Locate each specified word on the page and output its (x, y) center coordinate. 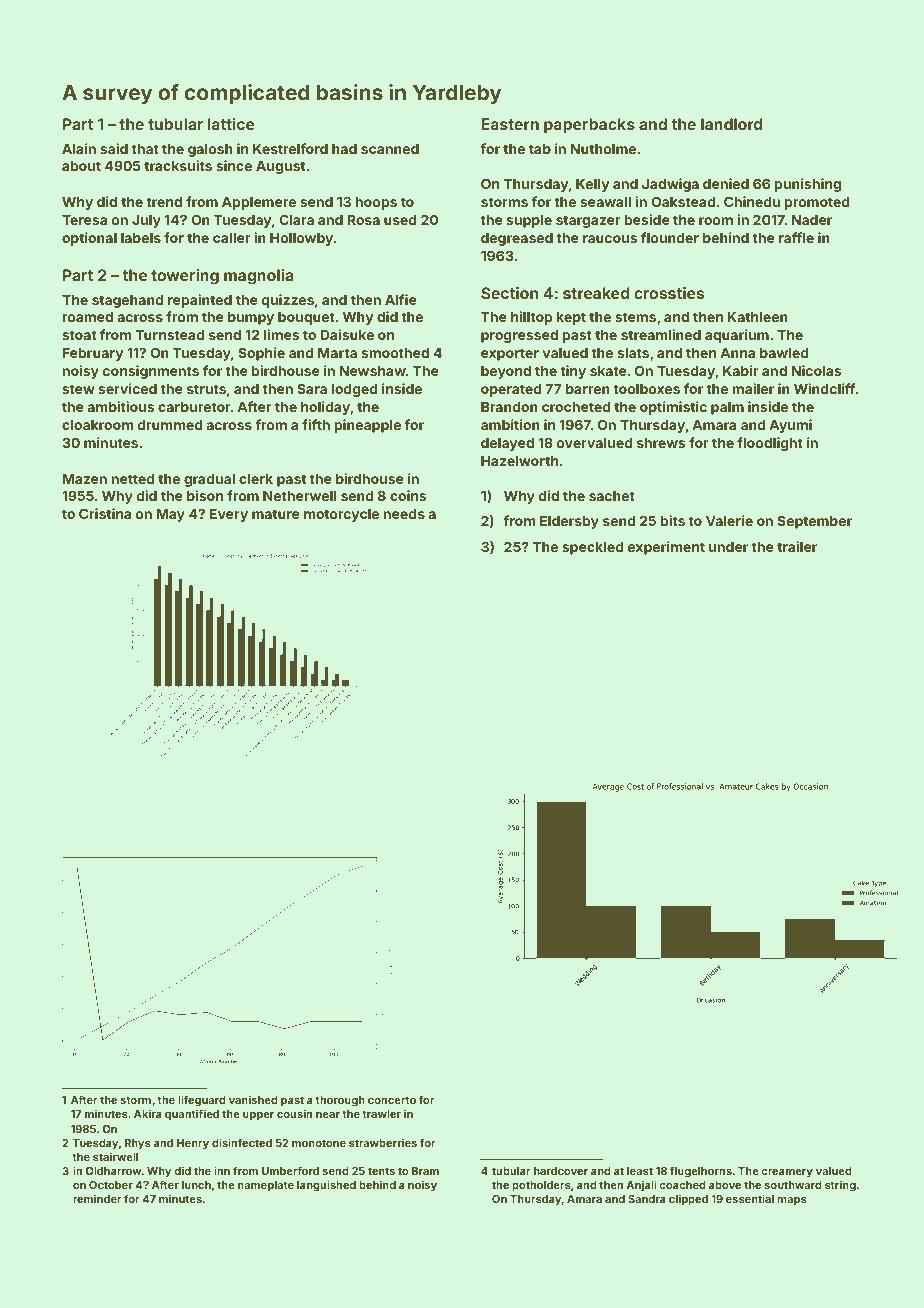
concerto (392, 1100)
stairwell (115, 1156)
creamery (787, 1173)
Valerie (729, 520)
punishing (807, 185)
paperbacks (589, 126)
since (234, 165)
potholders (541, 1186)
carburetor (194, 407)
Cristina (105, 513)
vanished (253, 1099)
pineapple (367, 426)
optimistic (673, 408)
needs (404, 514)
